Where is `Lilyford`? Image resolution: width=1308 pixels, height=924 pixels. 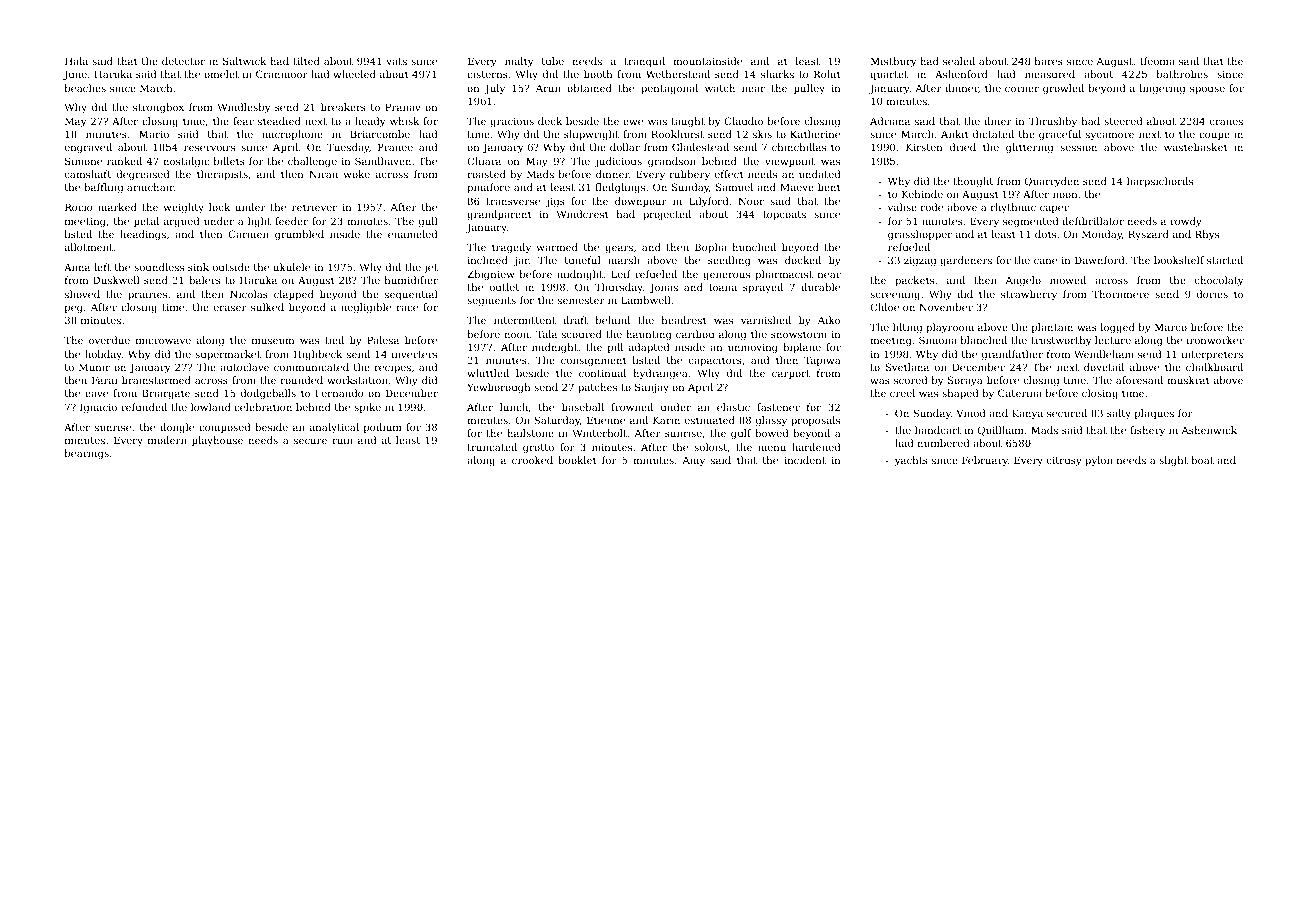 Lilyford is located at coordinates (708, 202).
